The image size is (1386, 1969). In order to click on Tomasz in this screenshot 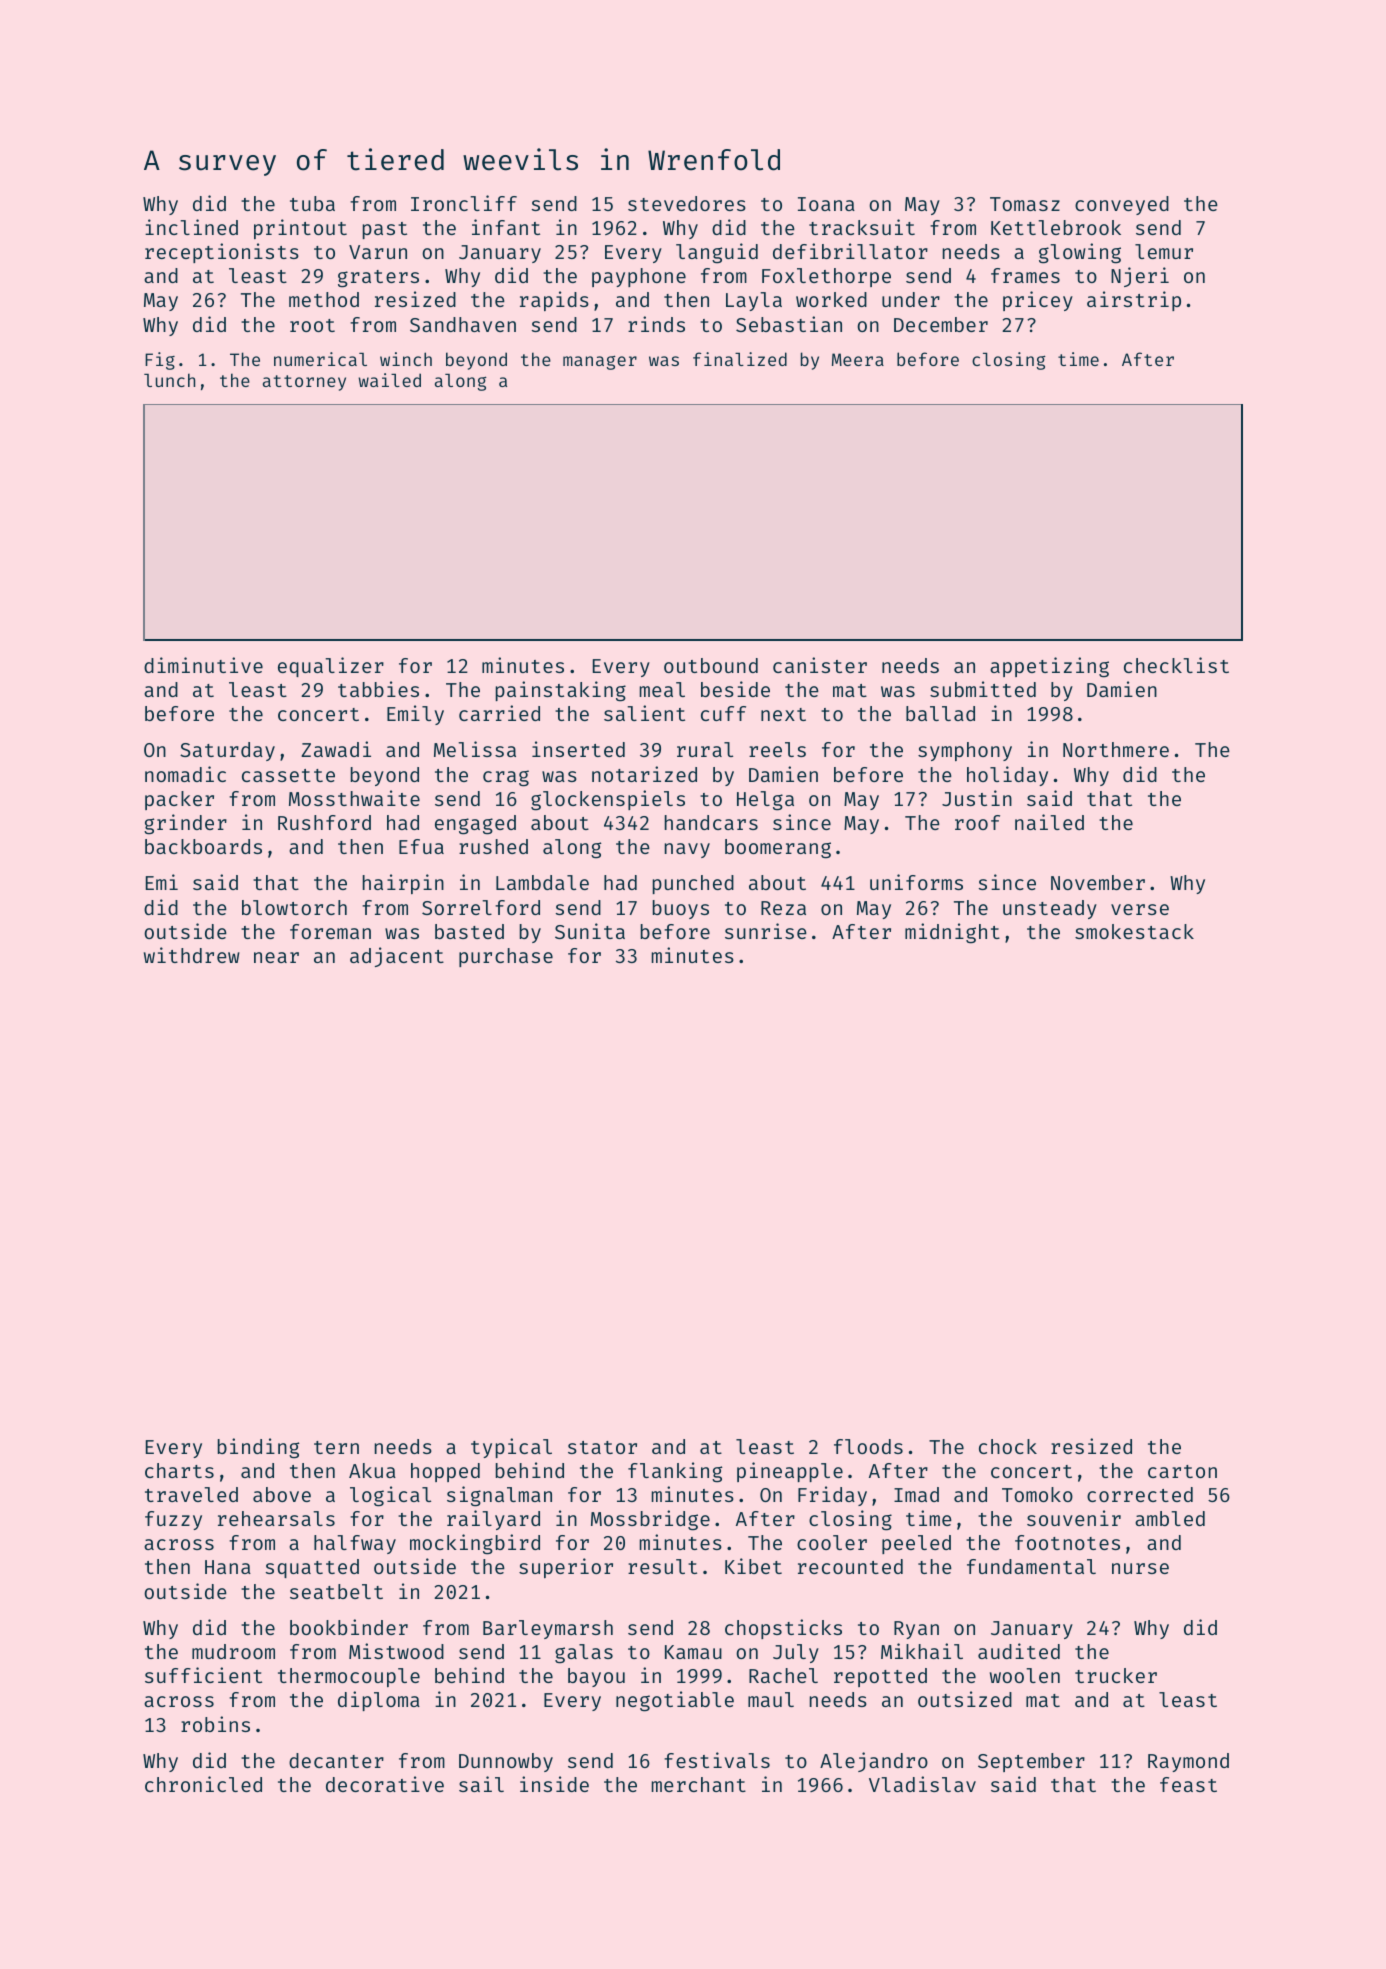, I will do `click(1025, 204)`.
